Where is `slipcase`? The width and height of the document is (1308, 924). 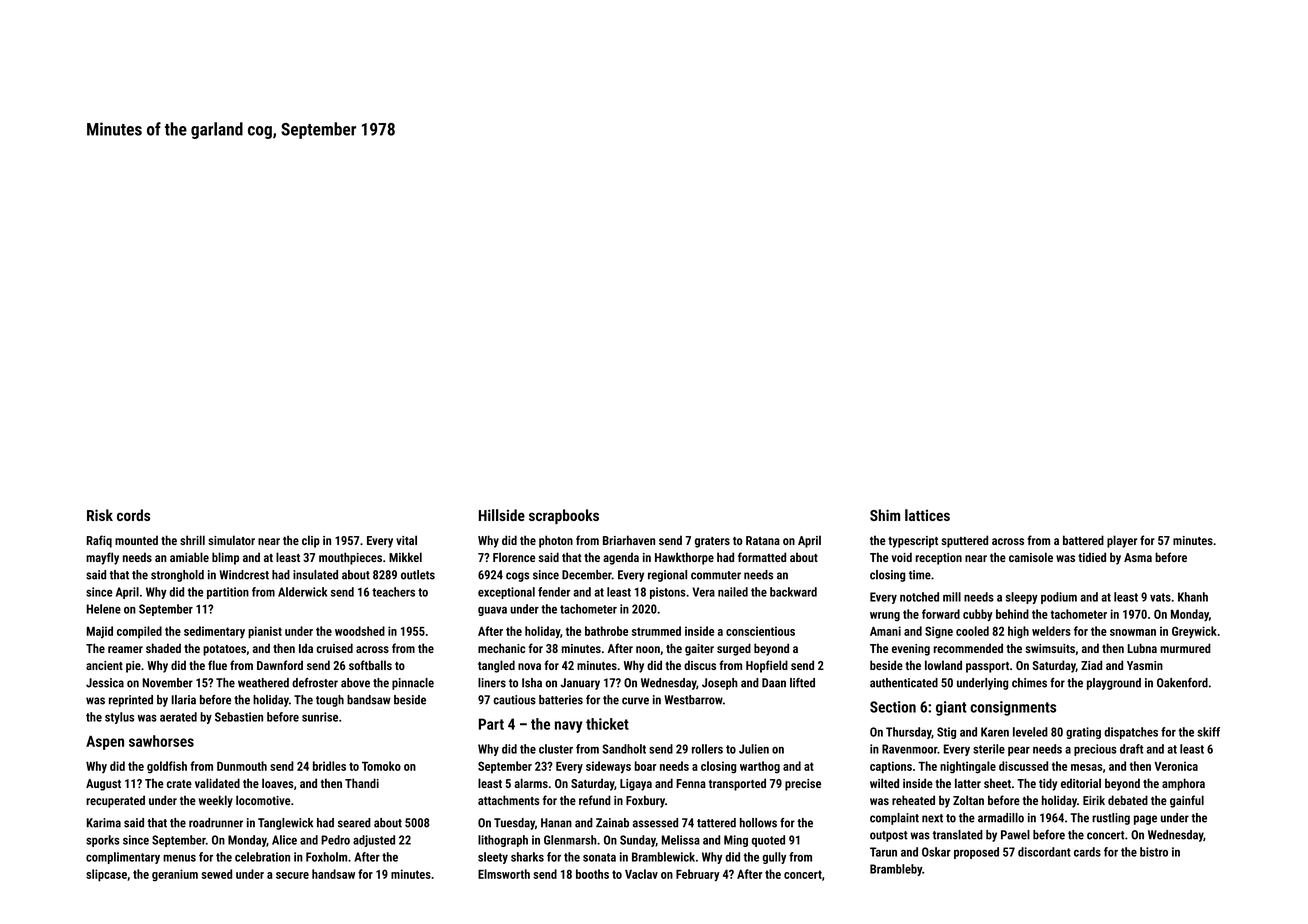 slipcase is located at coordinates (106, 875).
